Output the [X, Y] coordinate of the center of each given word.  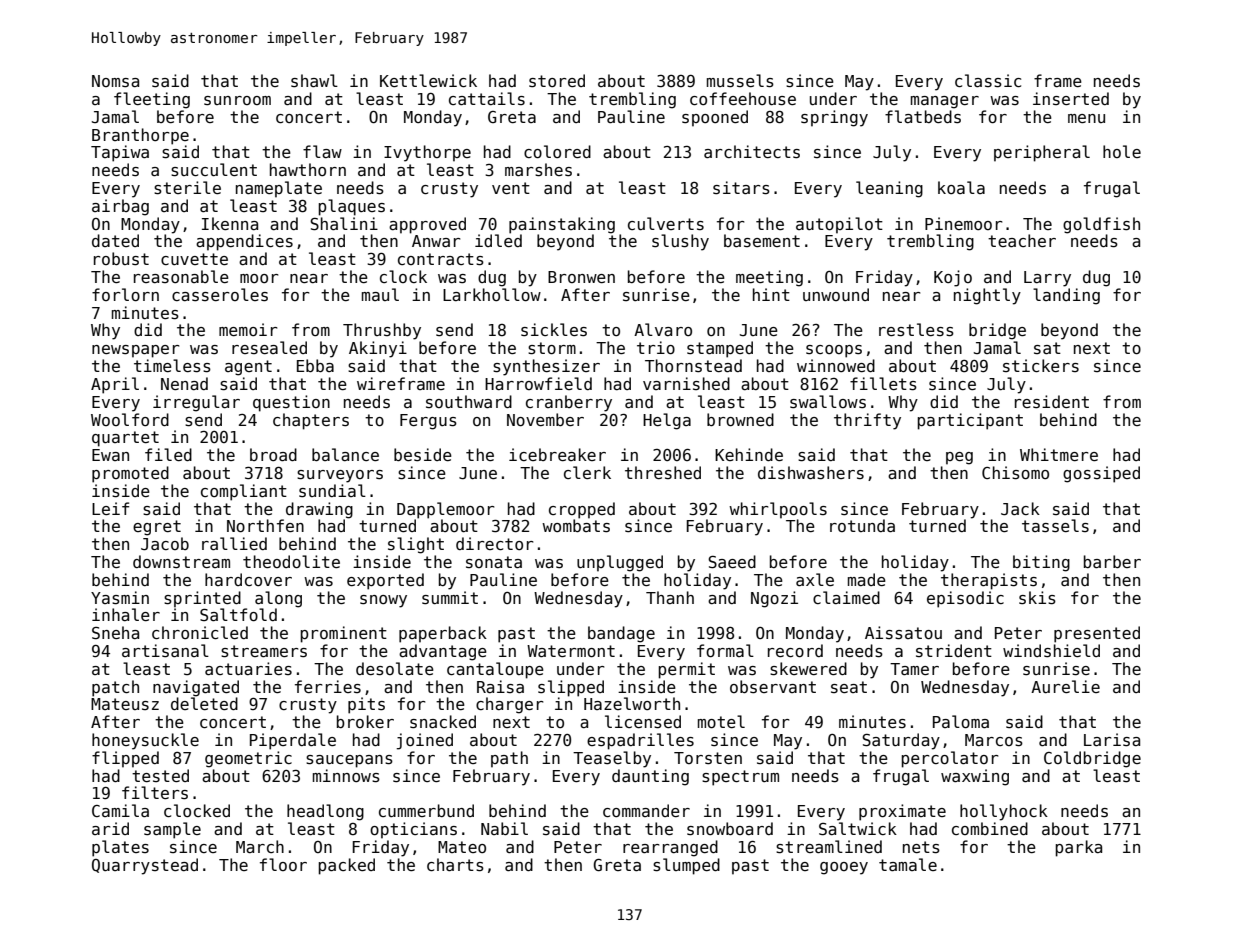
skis [1037, 598]
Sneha [115, 632]
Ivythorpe [427, 153]
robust [121, 259]
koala [961, 187]
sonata [494, 562]
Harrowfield [538, 383]
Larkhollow [492, 294]
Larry [1047, 279]
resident [1052, 402]
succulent [214, 170]
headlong [325, 812]
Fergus [428, 422]
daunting [650, 777]
